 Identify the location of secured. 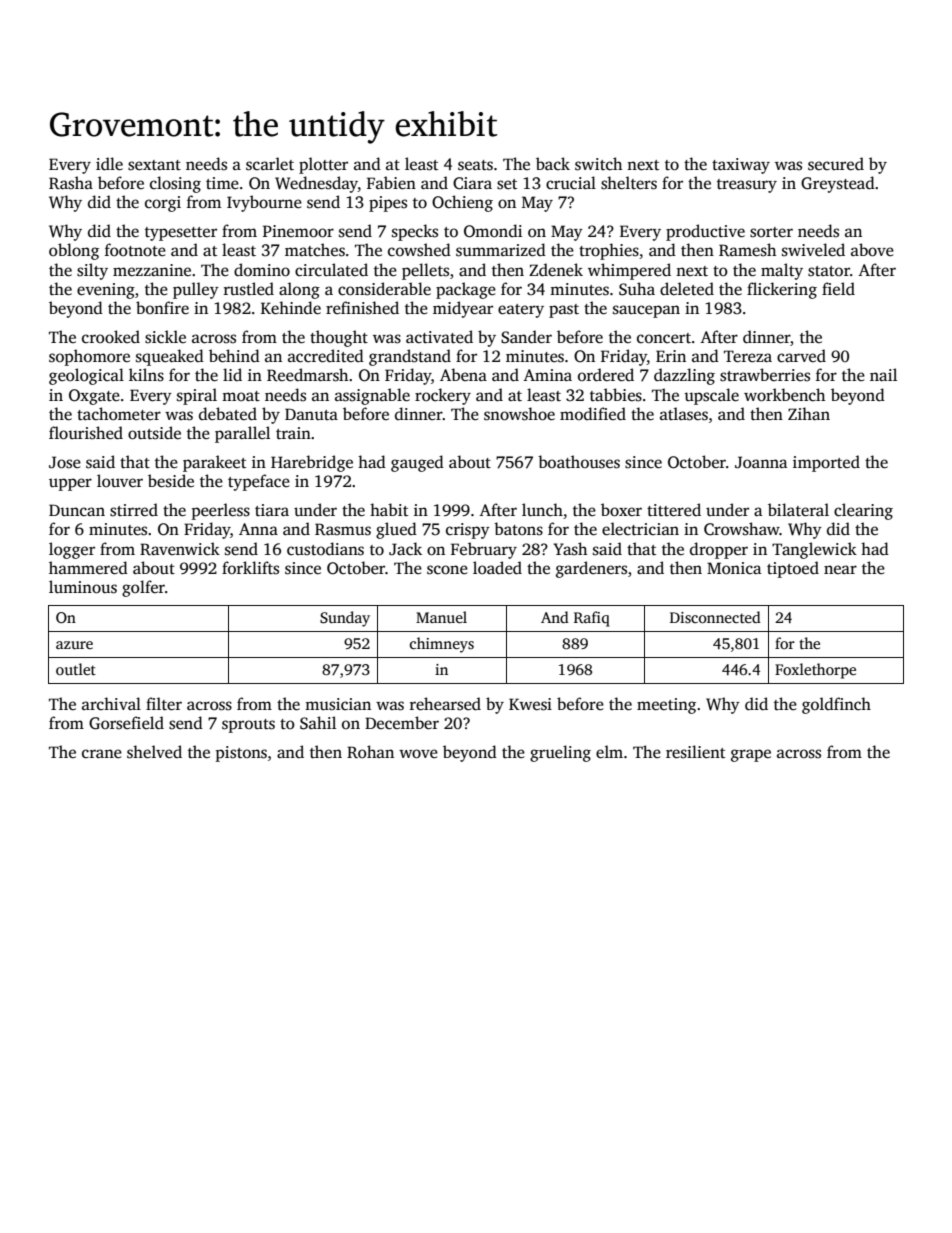
(836, 164).
